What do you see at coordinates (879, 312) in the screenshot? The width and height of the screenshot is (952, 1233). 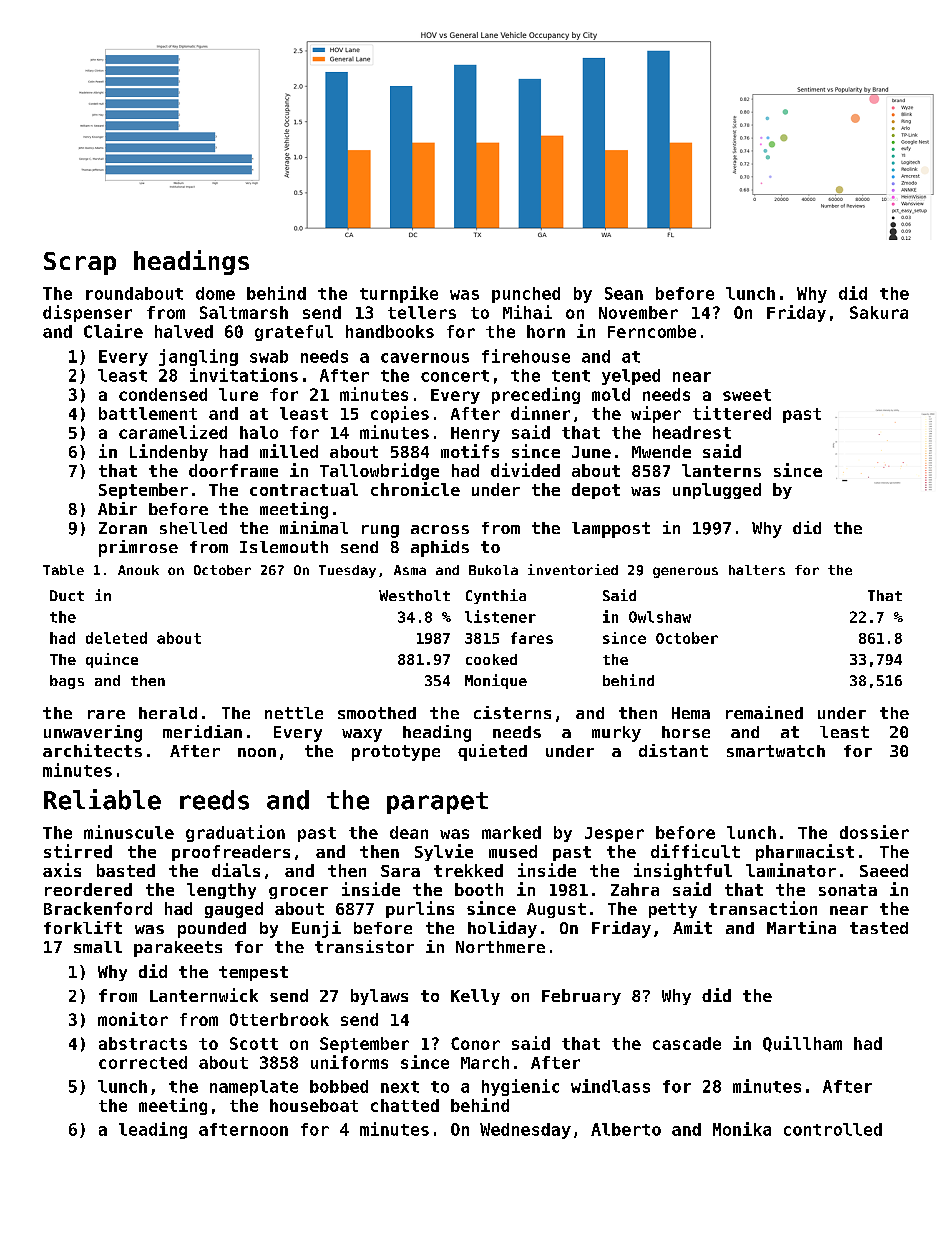 I see `Sakura` at bounding box center [879, 312].
